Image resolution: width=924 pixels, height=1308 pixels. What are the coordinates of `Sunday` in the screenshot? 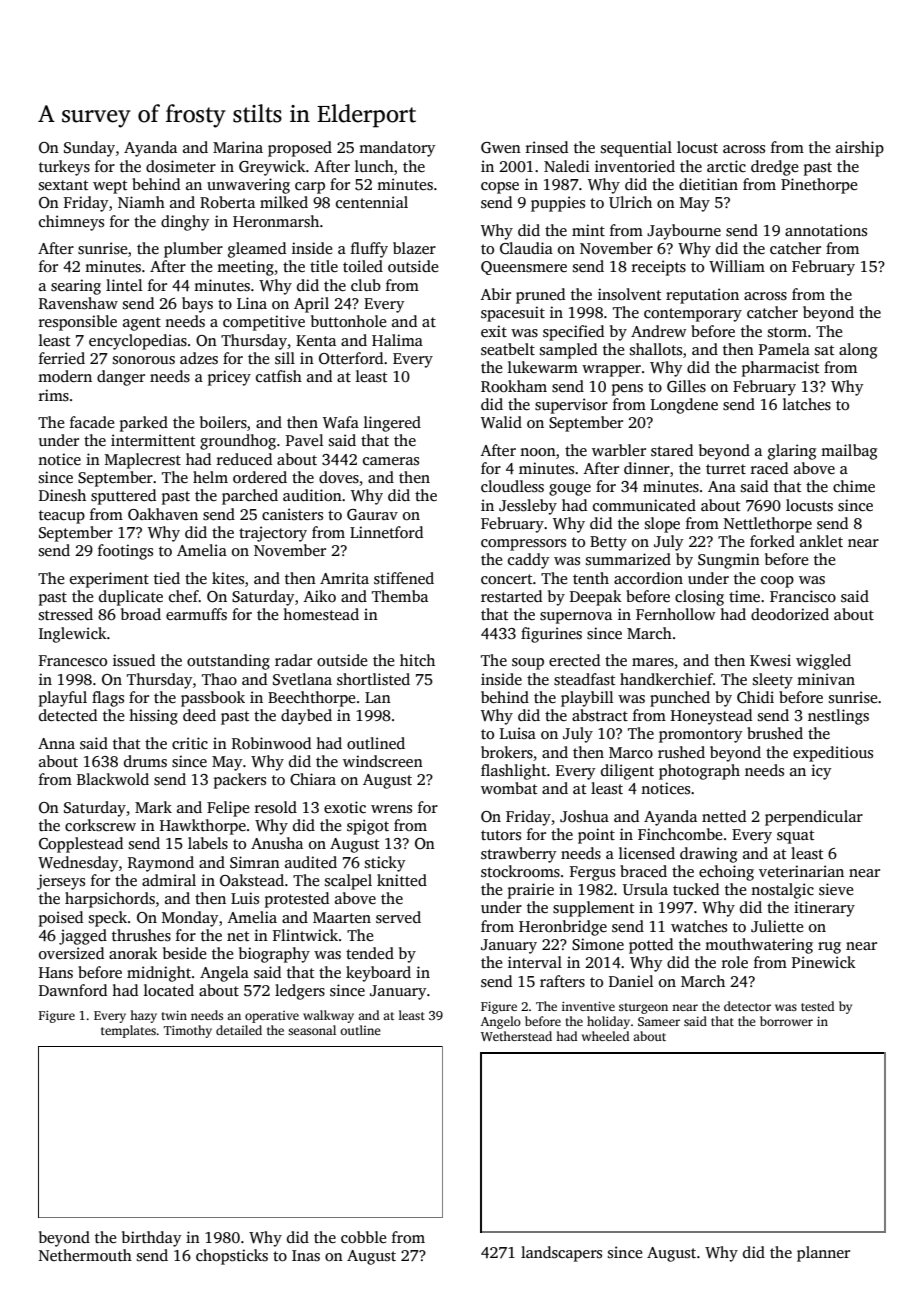 It's located at (89, 149).
